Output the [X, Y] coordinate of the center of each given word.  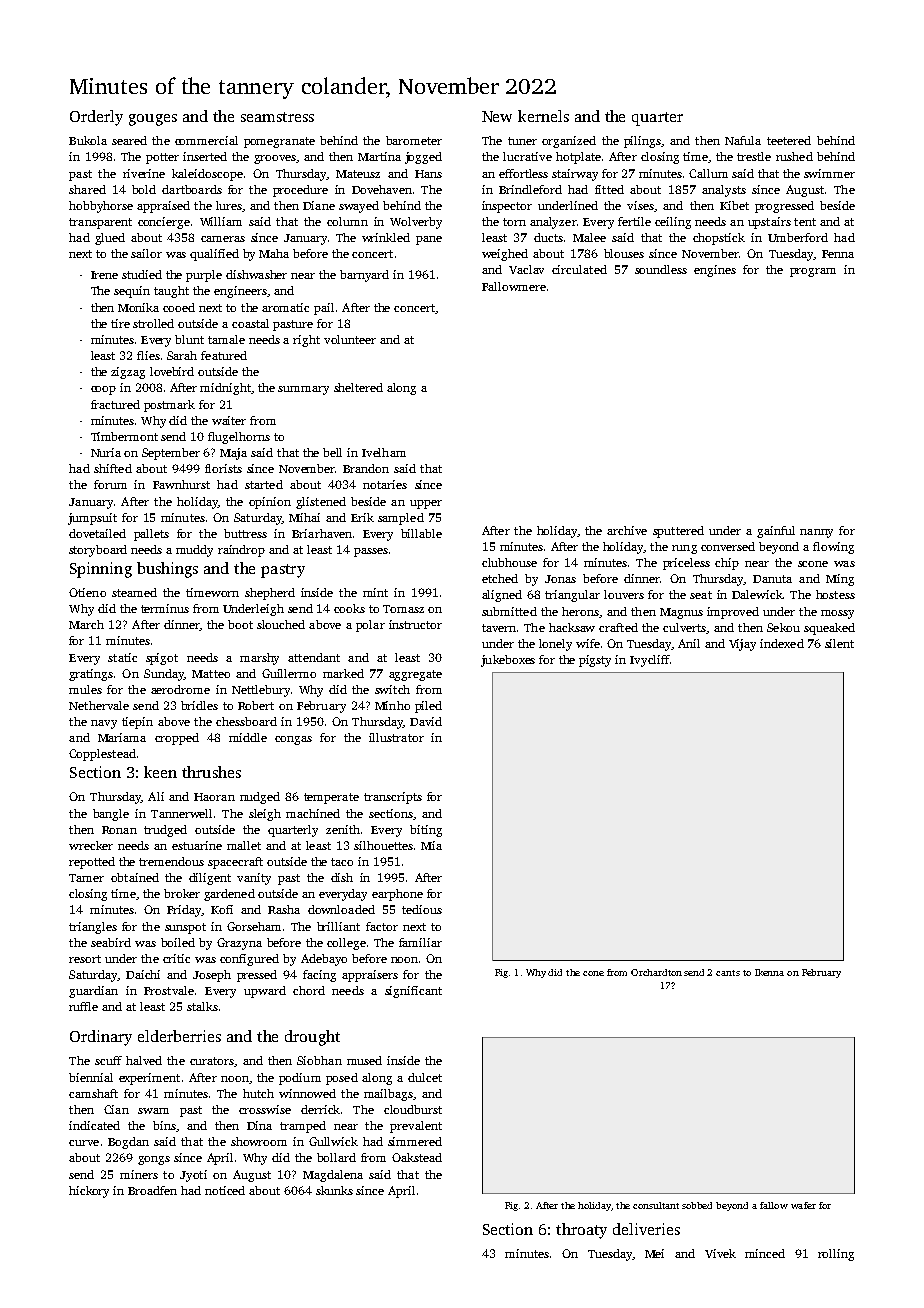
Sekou [783, 627]
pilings [642, 142]
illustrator [396, 737]
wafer [803, 1205]
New [497, 116]
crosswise [265, 1109]
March [86, 624]
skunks [334, 1190]
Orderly [96, 118]
